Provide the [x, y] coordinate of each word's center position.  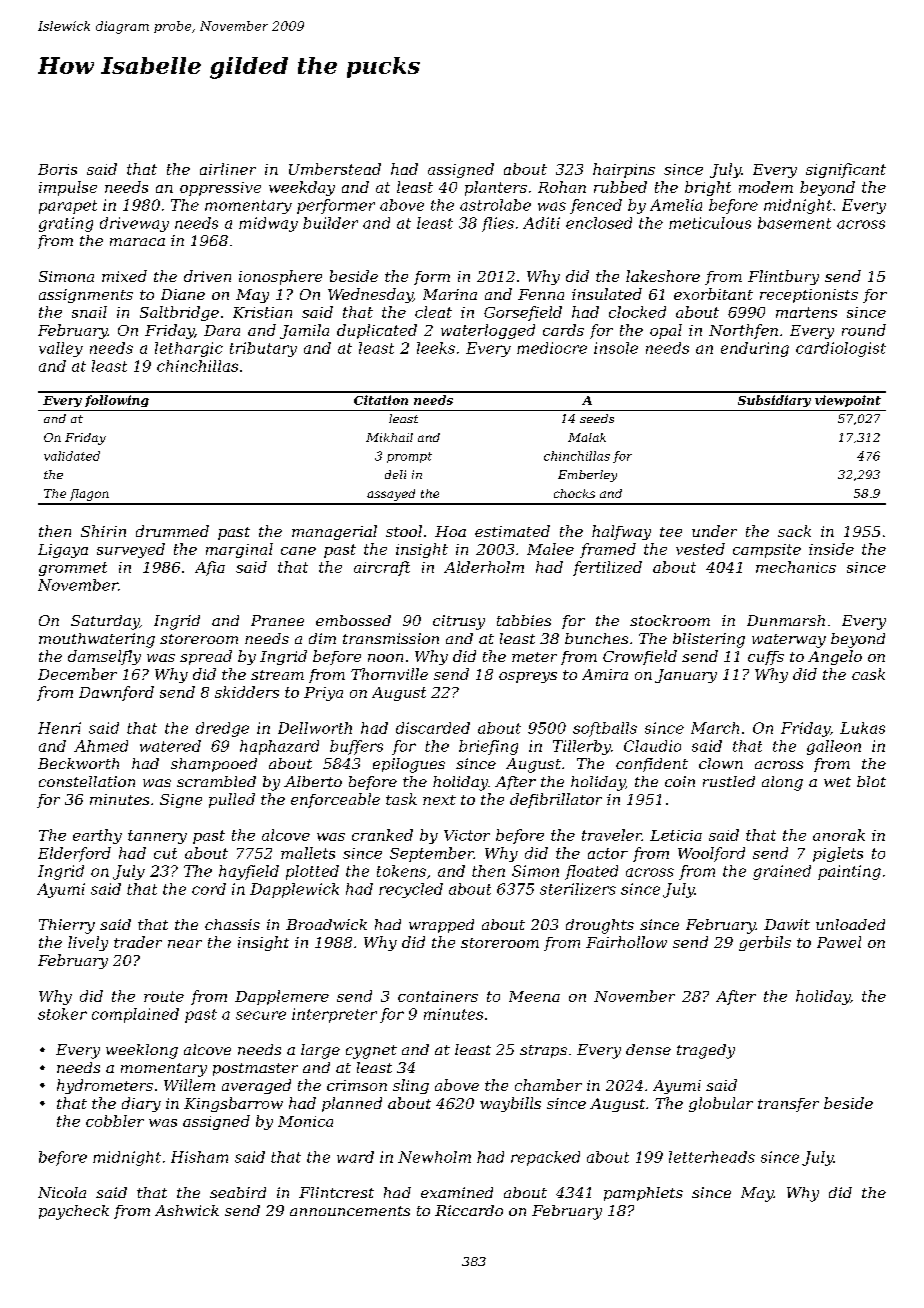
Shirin [103, 531]
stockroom [670, 620]
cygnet [371, 1052]
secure [261, 1015]
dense [648, 1049]
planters [496, 188]
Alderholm [484, 567]
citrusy [459, 622]
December [77, 674]
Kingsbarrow [233, 1104]
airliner [228, 169]
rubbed [620, 187]
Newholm [434, 1157]
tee [671, 532]
